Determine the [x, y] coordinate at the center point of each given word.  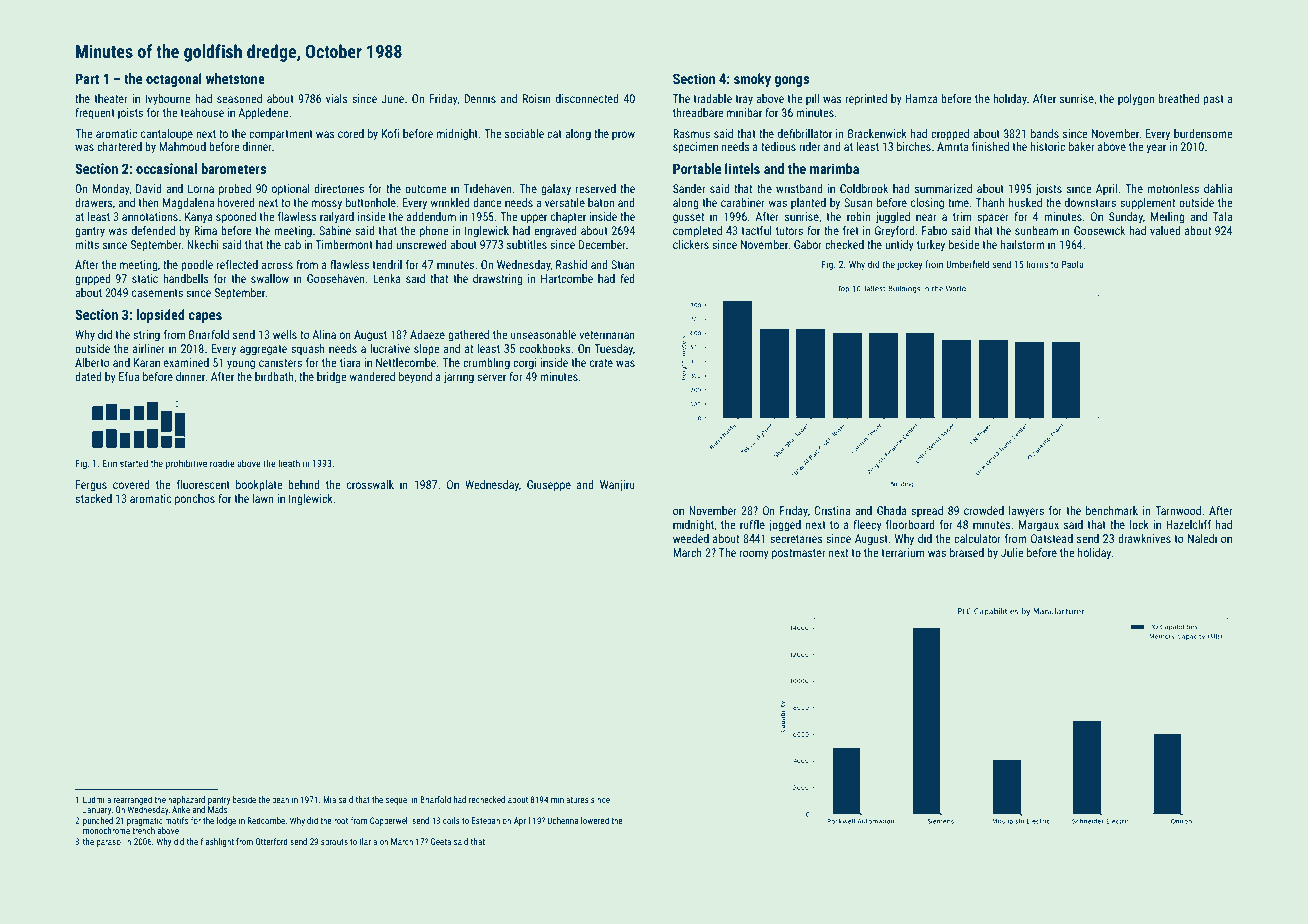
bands [1045, 133]
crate [601, 363]
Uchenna [563, 820]
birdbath [274, 376]
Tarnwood [1178, 510]
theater [111, 98]
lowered [595, 820]
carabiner [743, 202]
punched [98, 821]
